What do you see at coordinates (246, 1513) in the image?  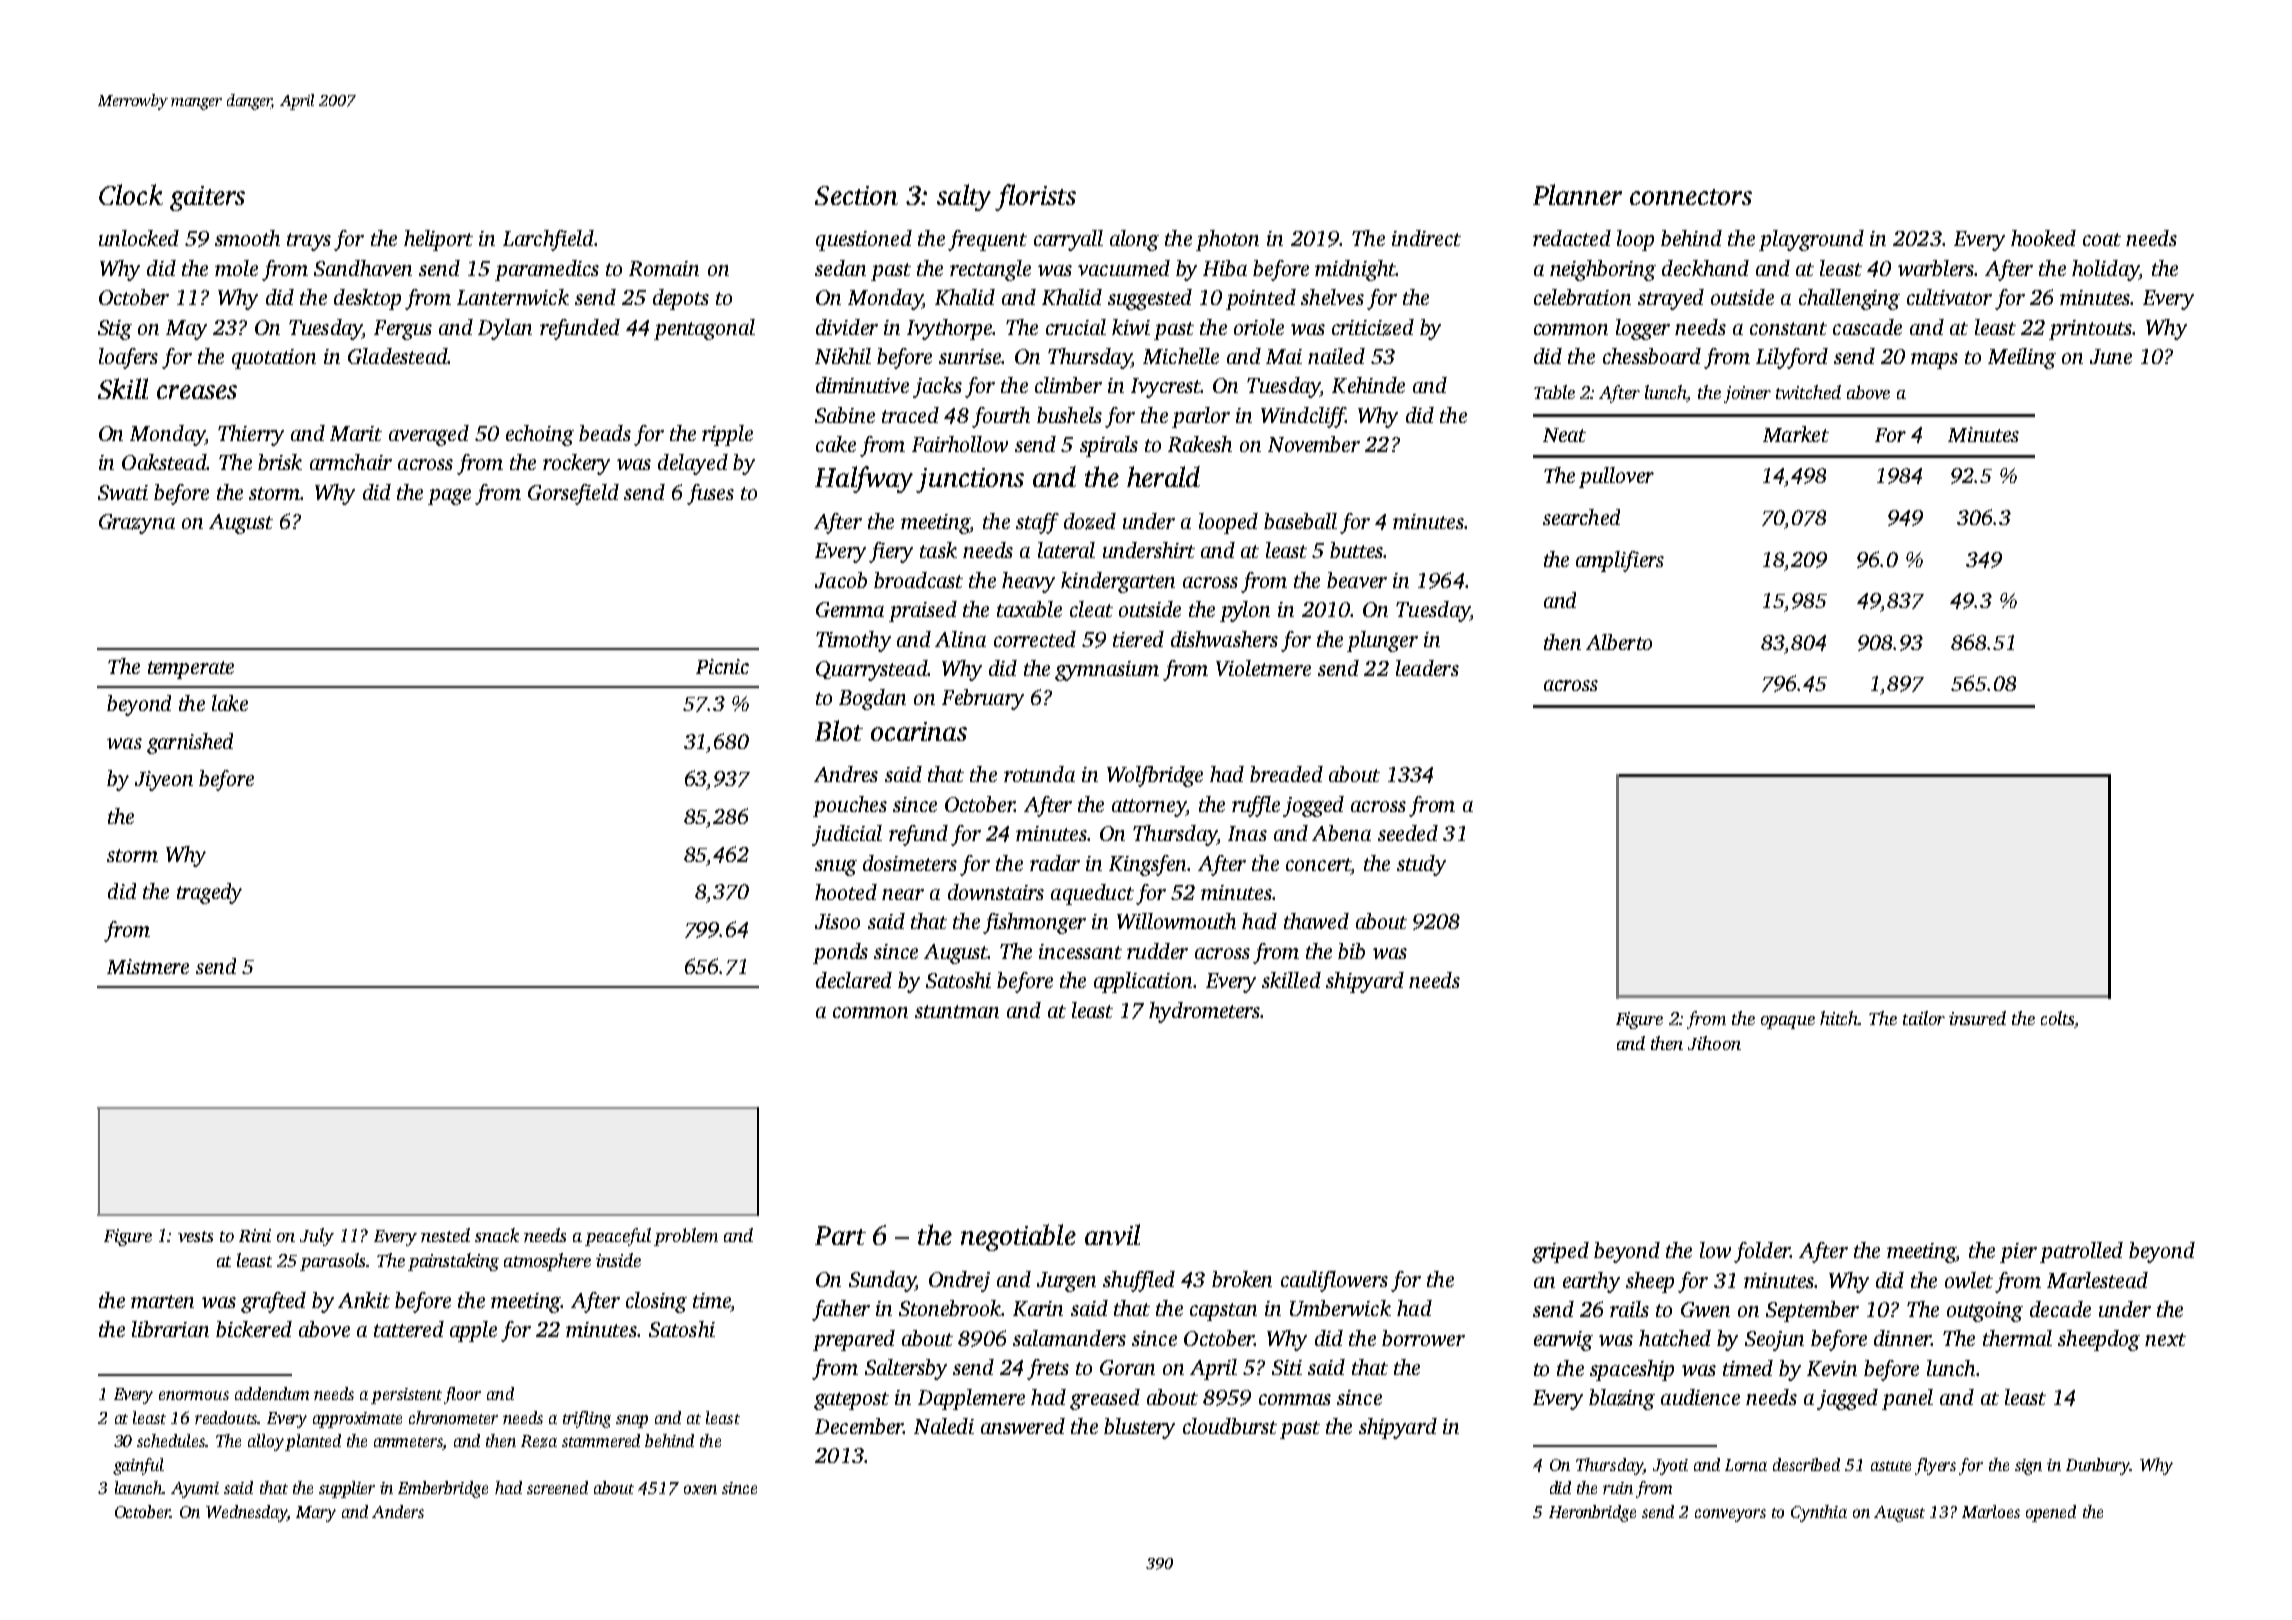 I see `Wednesday` at bounding box center [246, 1513].
